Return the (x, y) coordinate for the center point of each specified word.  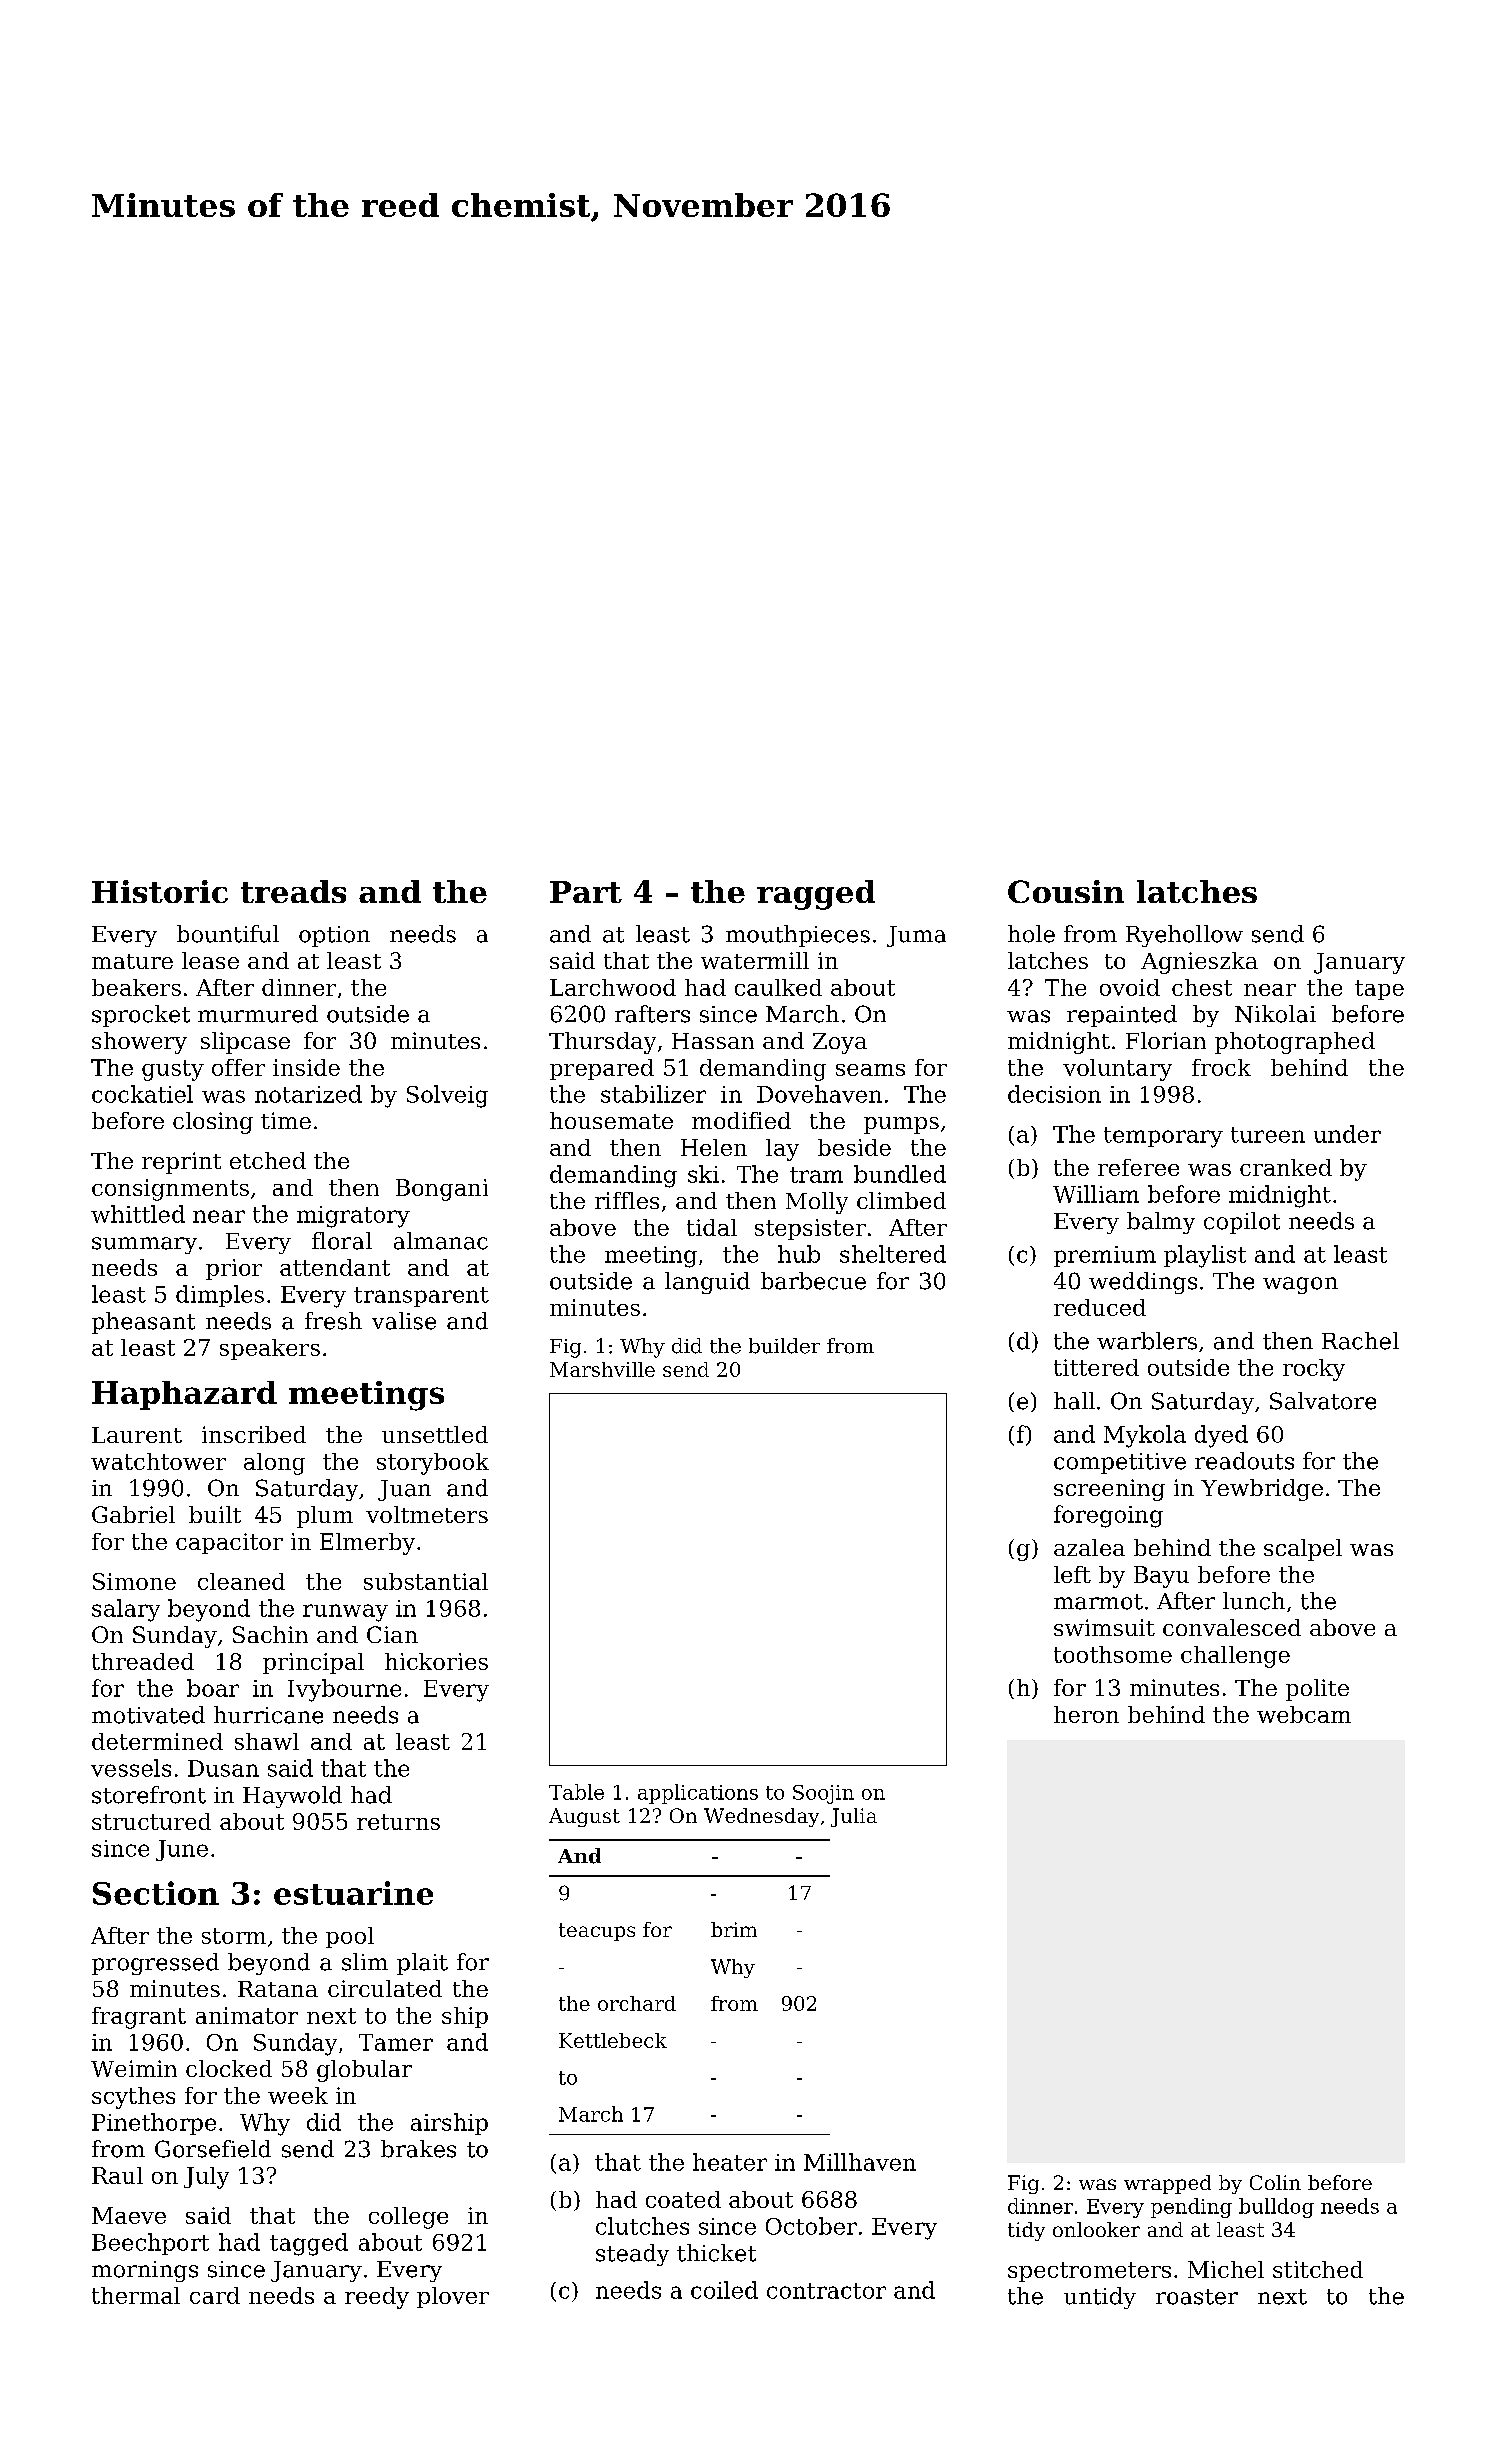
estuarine (353, 1893)
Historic (160, 891)
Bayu (1161, 1577)
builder (784, 1346)
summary (144, 1245)
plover (453, 2297)
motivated (148, 1715)
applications (698, 1794)
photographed (1295, 1043)
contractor (826, 2291)
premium (1105, 1256)
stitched (1318, 2269)
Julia (854, 1817)
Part (586, 892)
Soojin (823, 1794)
